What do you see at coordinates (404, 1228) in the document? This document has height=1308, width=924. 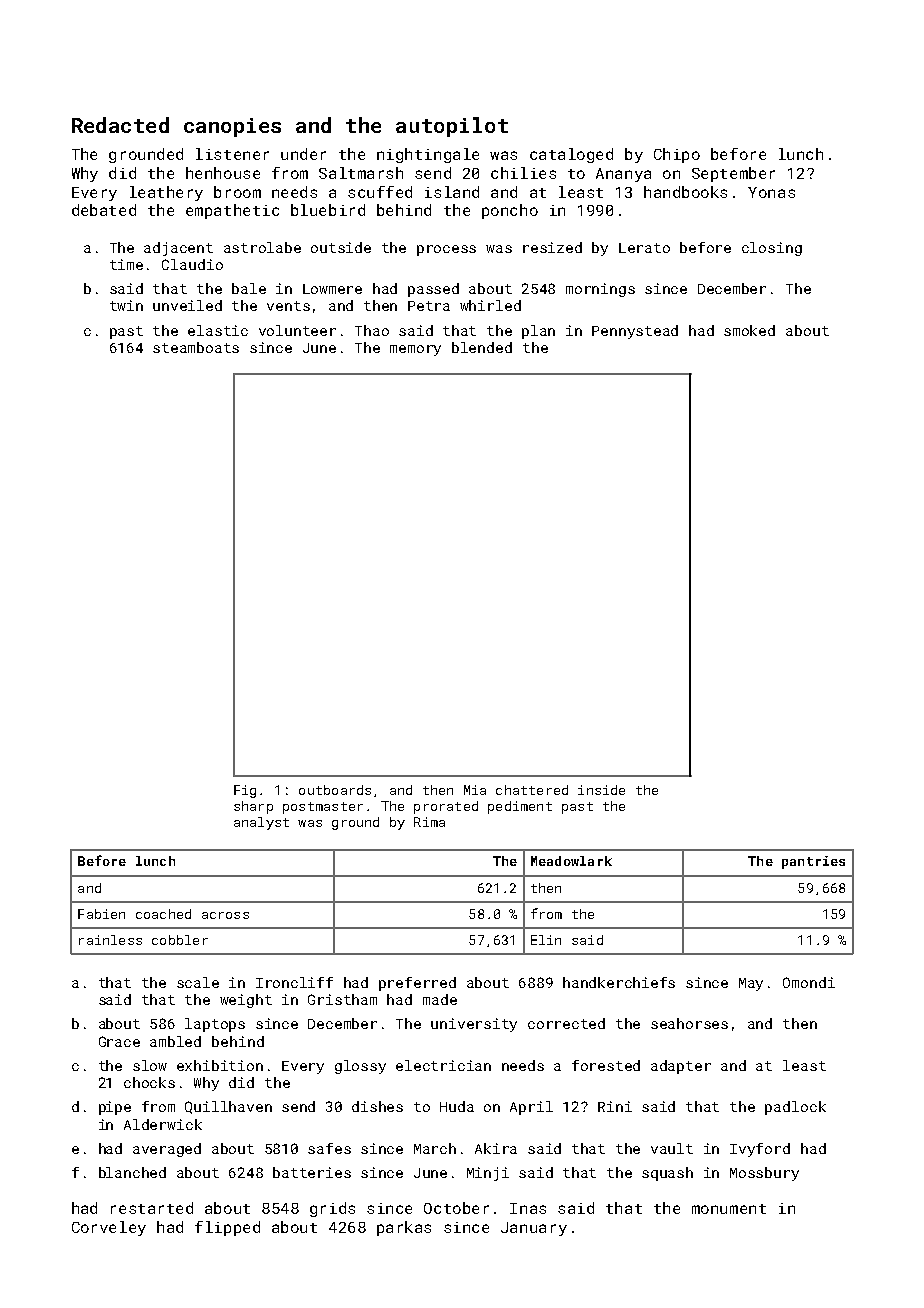 I see `parkas` at bounding box center [404, 1228].
